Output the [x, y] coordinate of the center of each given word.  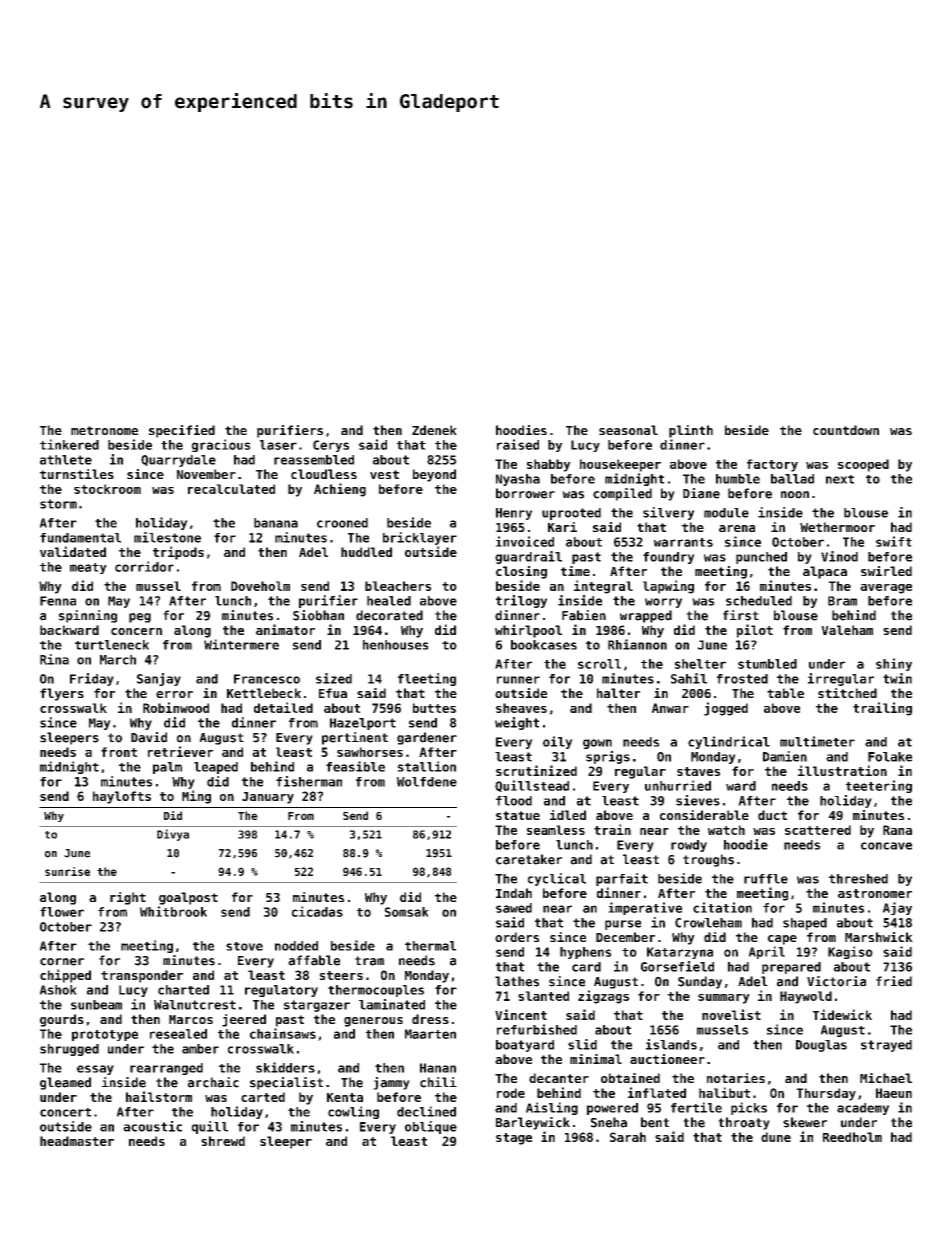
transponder [142, 976]
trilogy [521, 601]
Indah [514, 893]
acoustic [152, 1126]
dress [430, 1019]
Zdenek [434, 430]
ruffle [766, 879]
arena [737, 528]
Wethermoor [837, 527]
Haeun [894, 1093]
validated [73, 551]
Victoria [836, 981]
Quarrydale [178, 461]
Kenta [345, 1097]
